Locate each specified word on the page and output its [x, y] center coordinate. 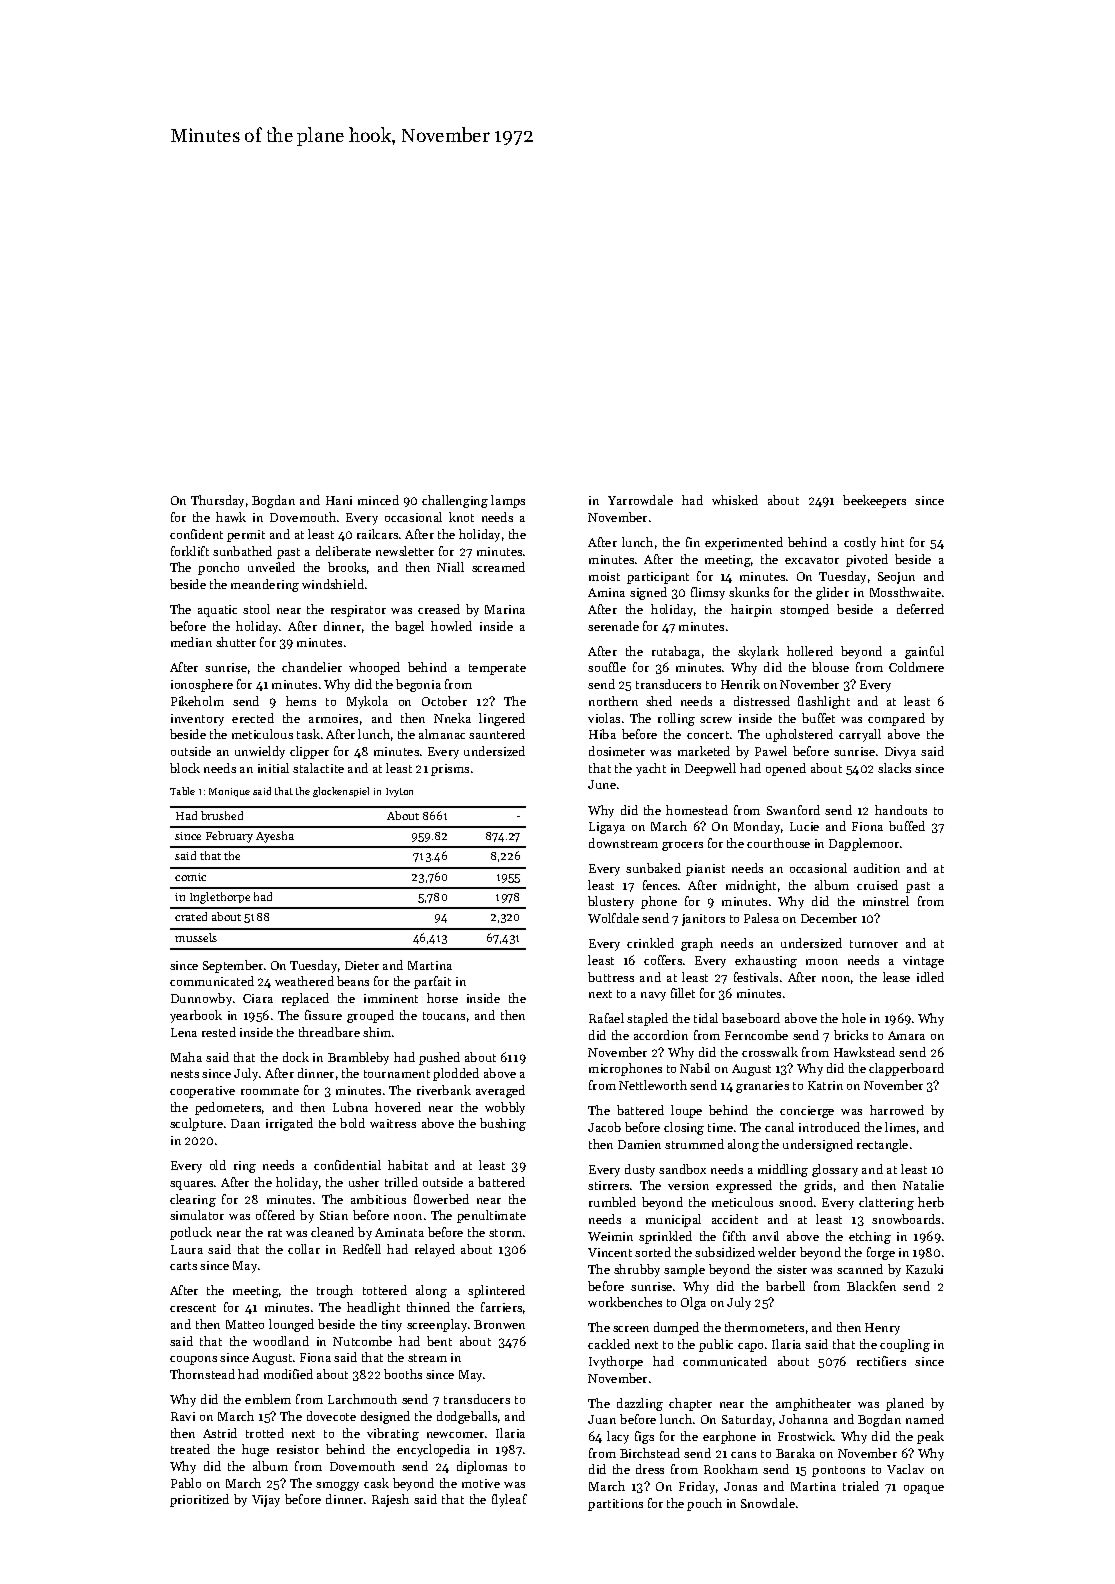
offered [275, 1215]
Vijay [266, 1501]
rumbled [612, 1202]
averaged [500, 1091]
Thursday [217, 501]
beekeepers [874, 501]
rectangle [882, 1145]
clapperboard [906, 1069]
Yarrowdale [640, 500]
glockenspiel [341, 792]
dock [296, 1057]
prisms [450, 770]
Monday [757, 827]
